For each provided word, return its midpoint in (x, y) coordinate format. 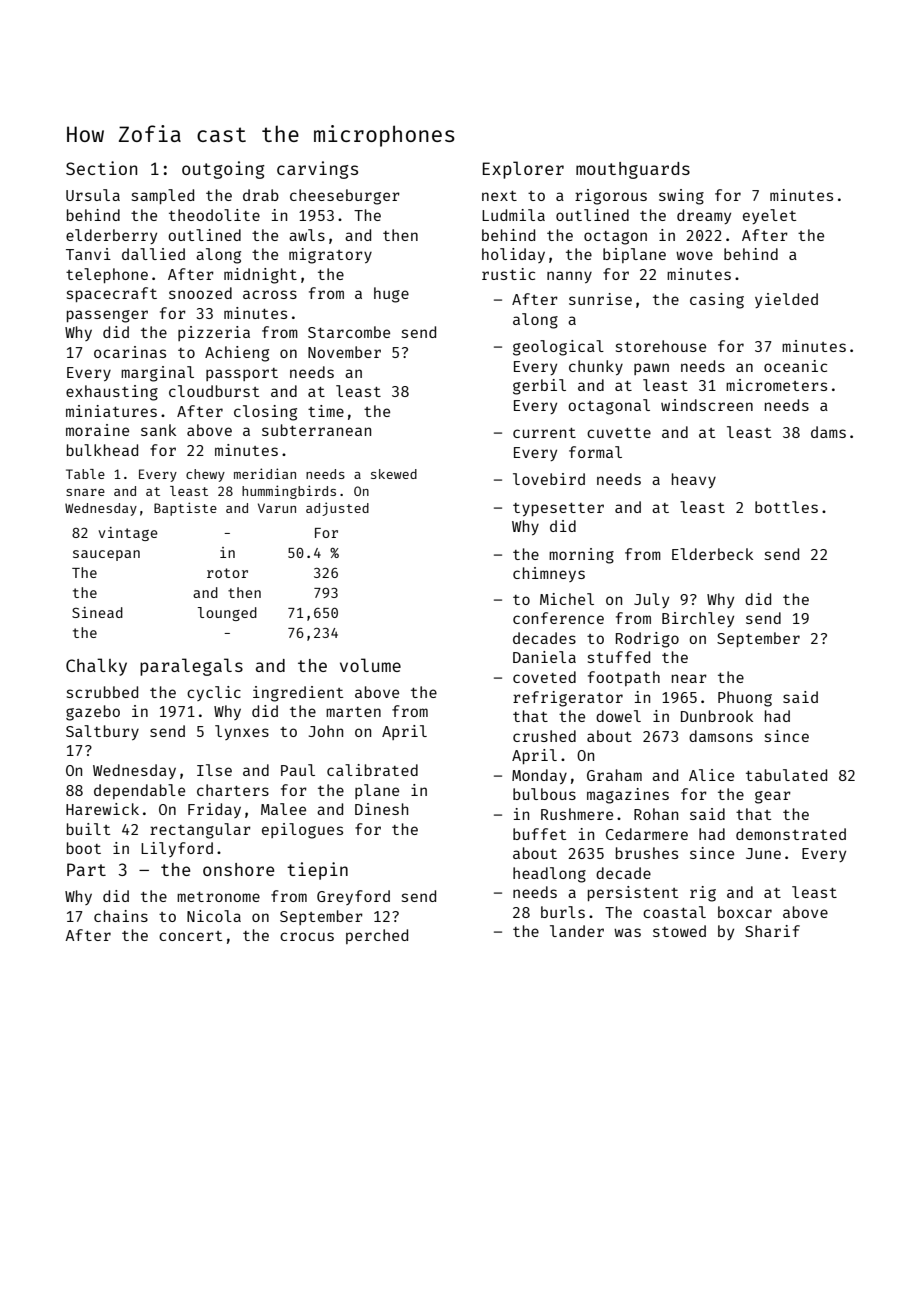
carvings (317, 170)
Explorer (523, 170)
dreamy (704, 216)
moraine (97, 430)
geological (558, 348)
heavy (694, 480)
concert (190, 936)
